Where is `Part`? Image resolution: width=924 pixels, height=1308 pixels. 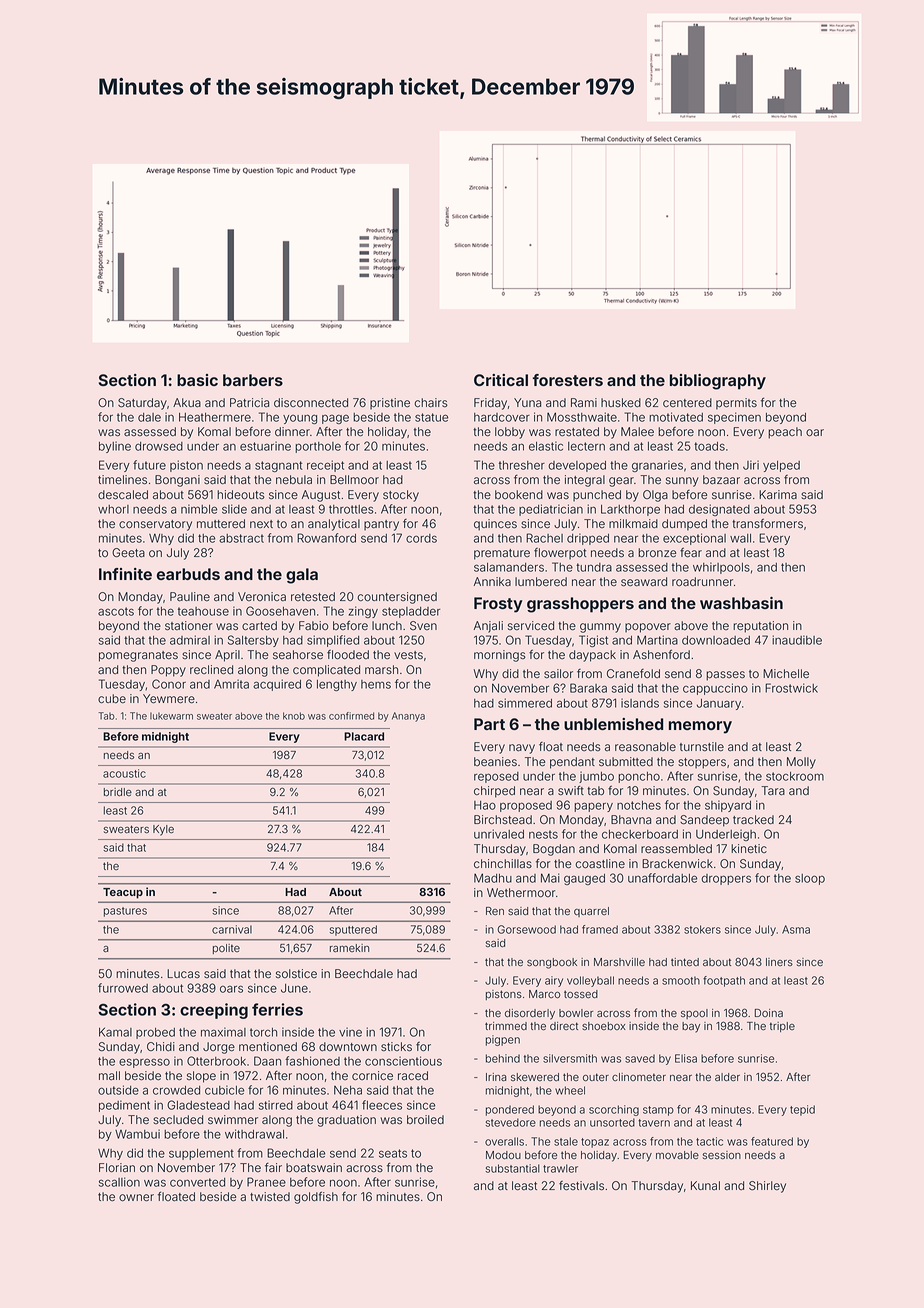 Part is located at coordinates (489, 724).
